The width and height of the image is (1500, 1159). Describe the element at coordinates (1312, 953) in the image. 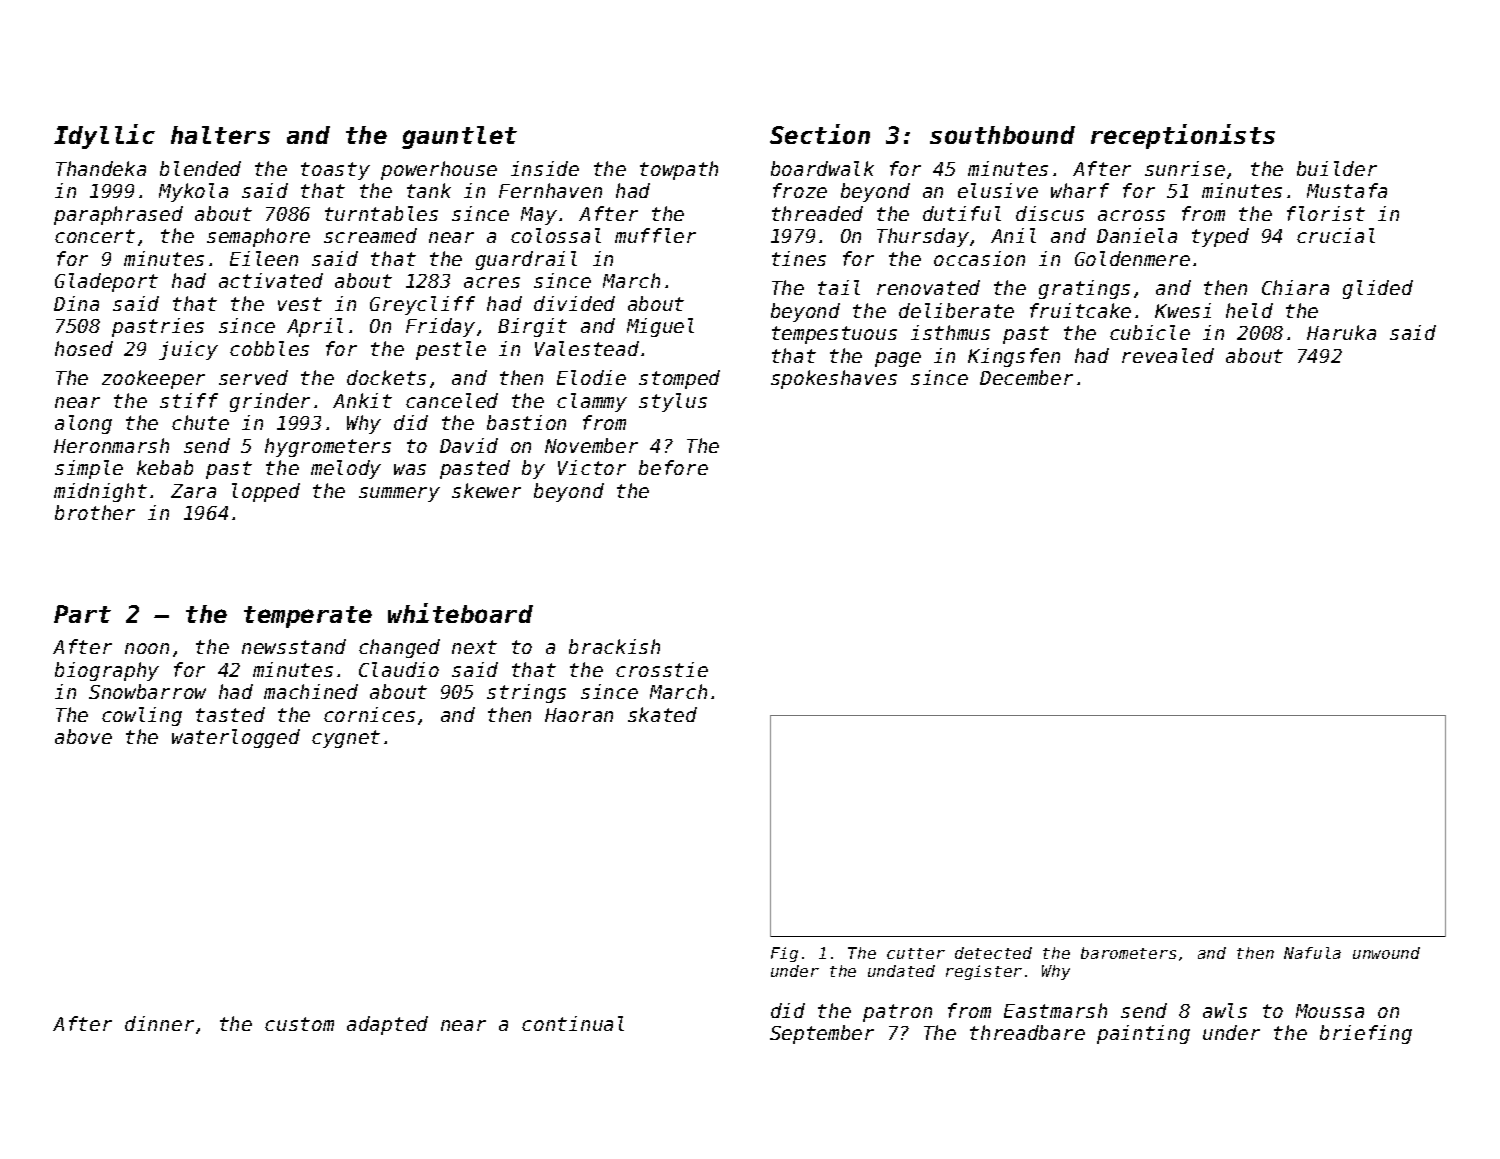

I see `Nafula` at that location.
